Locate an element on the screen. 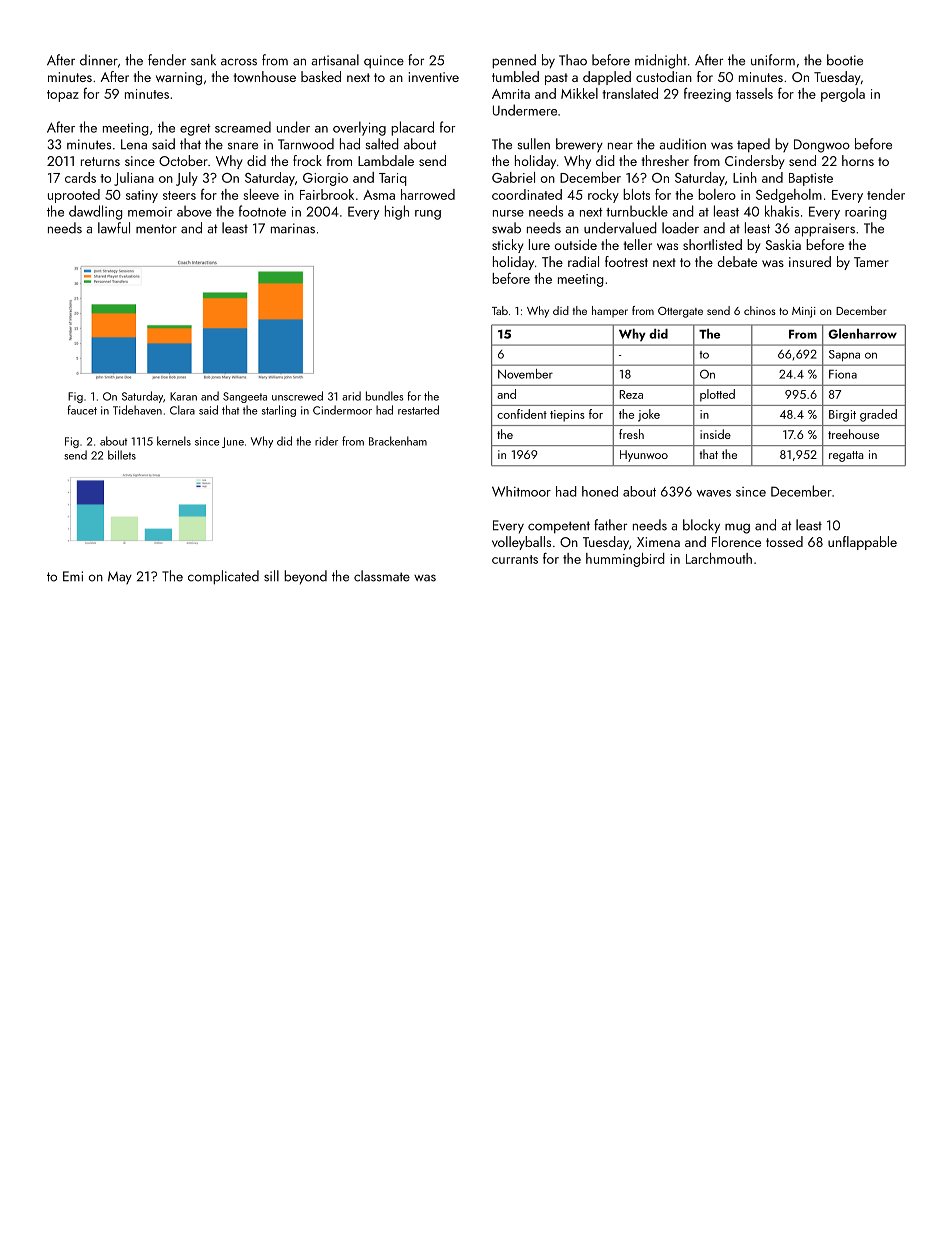  footrest is located at coordinates (626, 261).
